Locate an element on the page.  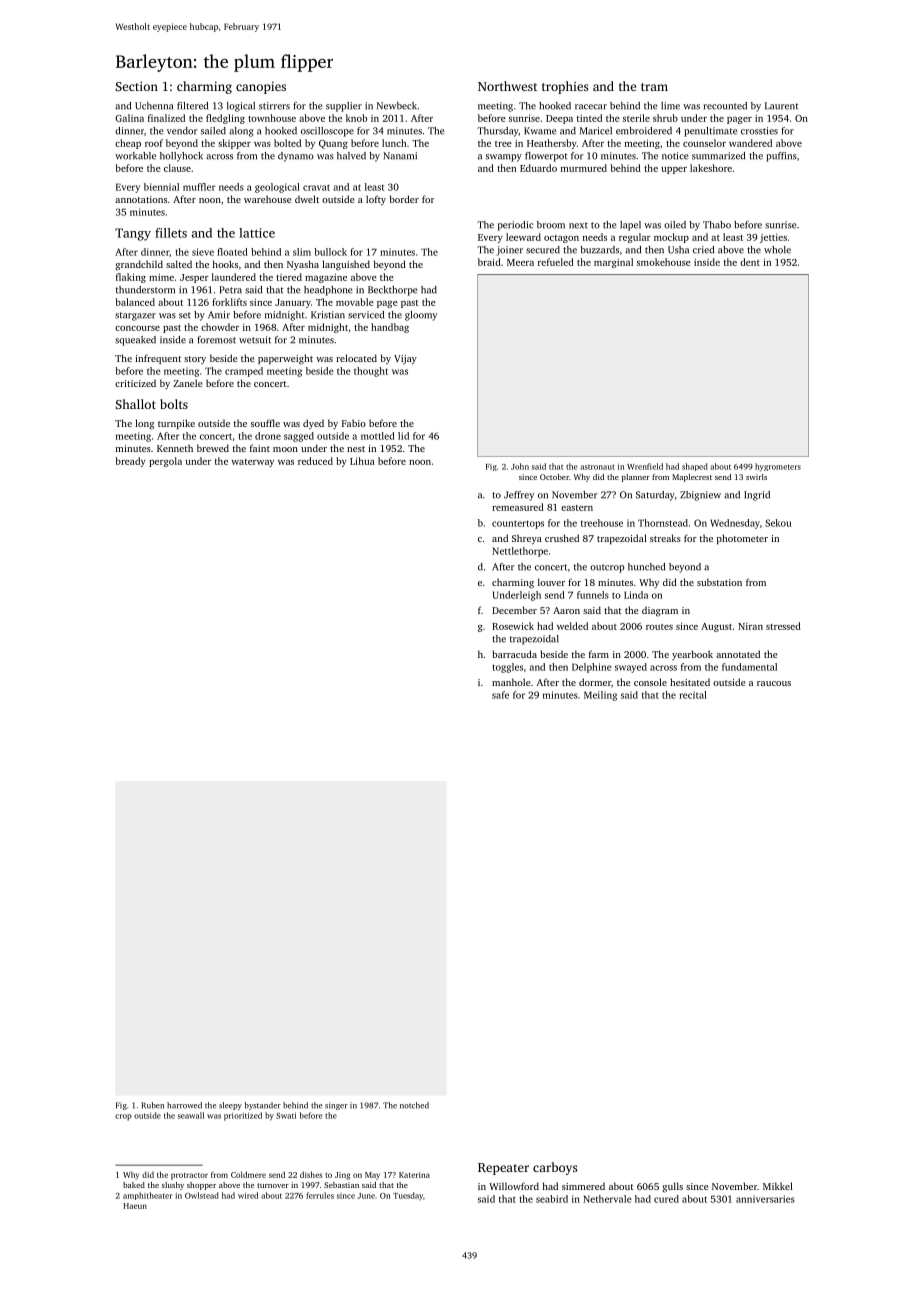
wired is located at coordinates (248, 1195).
